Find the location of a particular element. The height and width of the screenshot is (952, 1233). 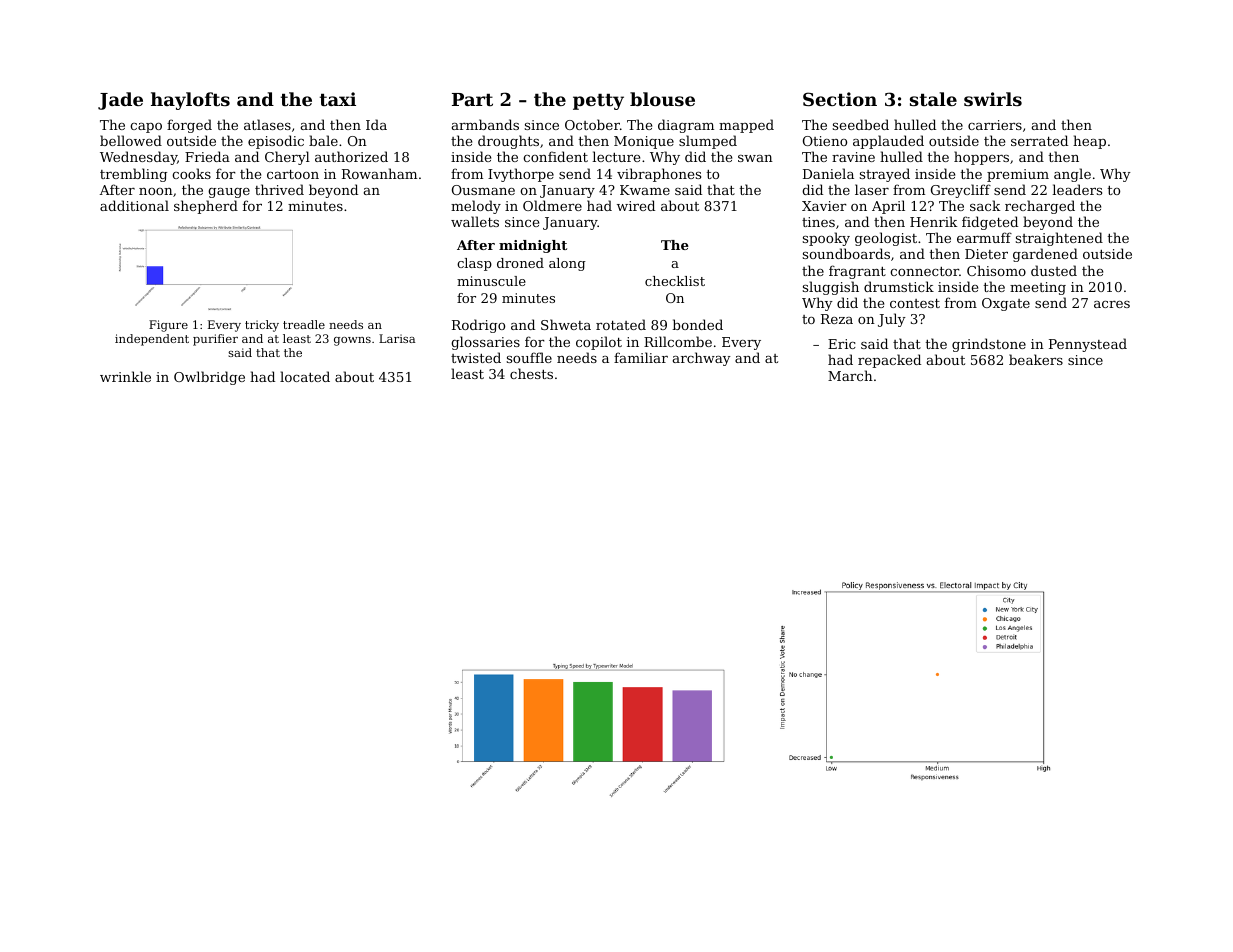

checklist is located at coordinates (675, 281).
